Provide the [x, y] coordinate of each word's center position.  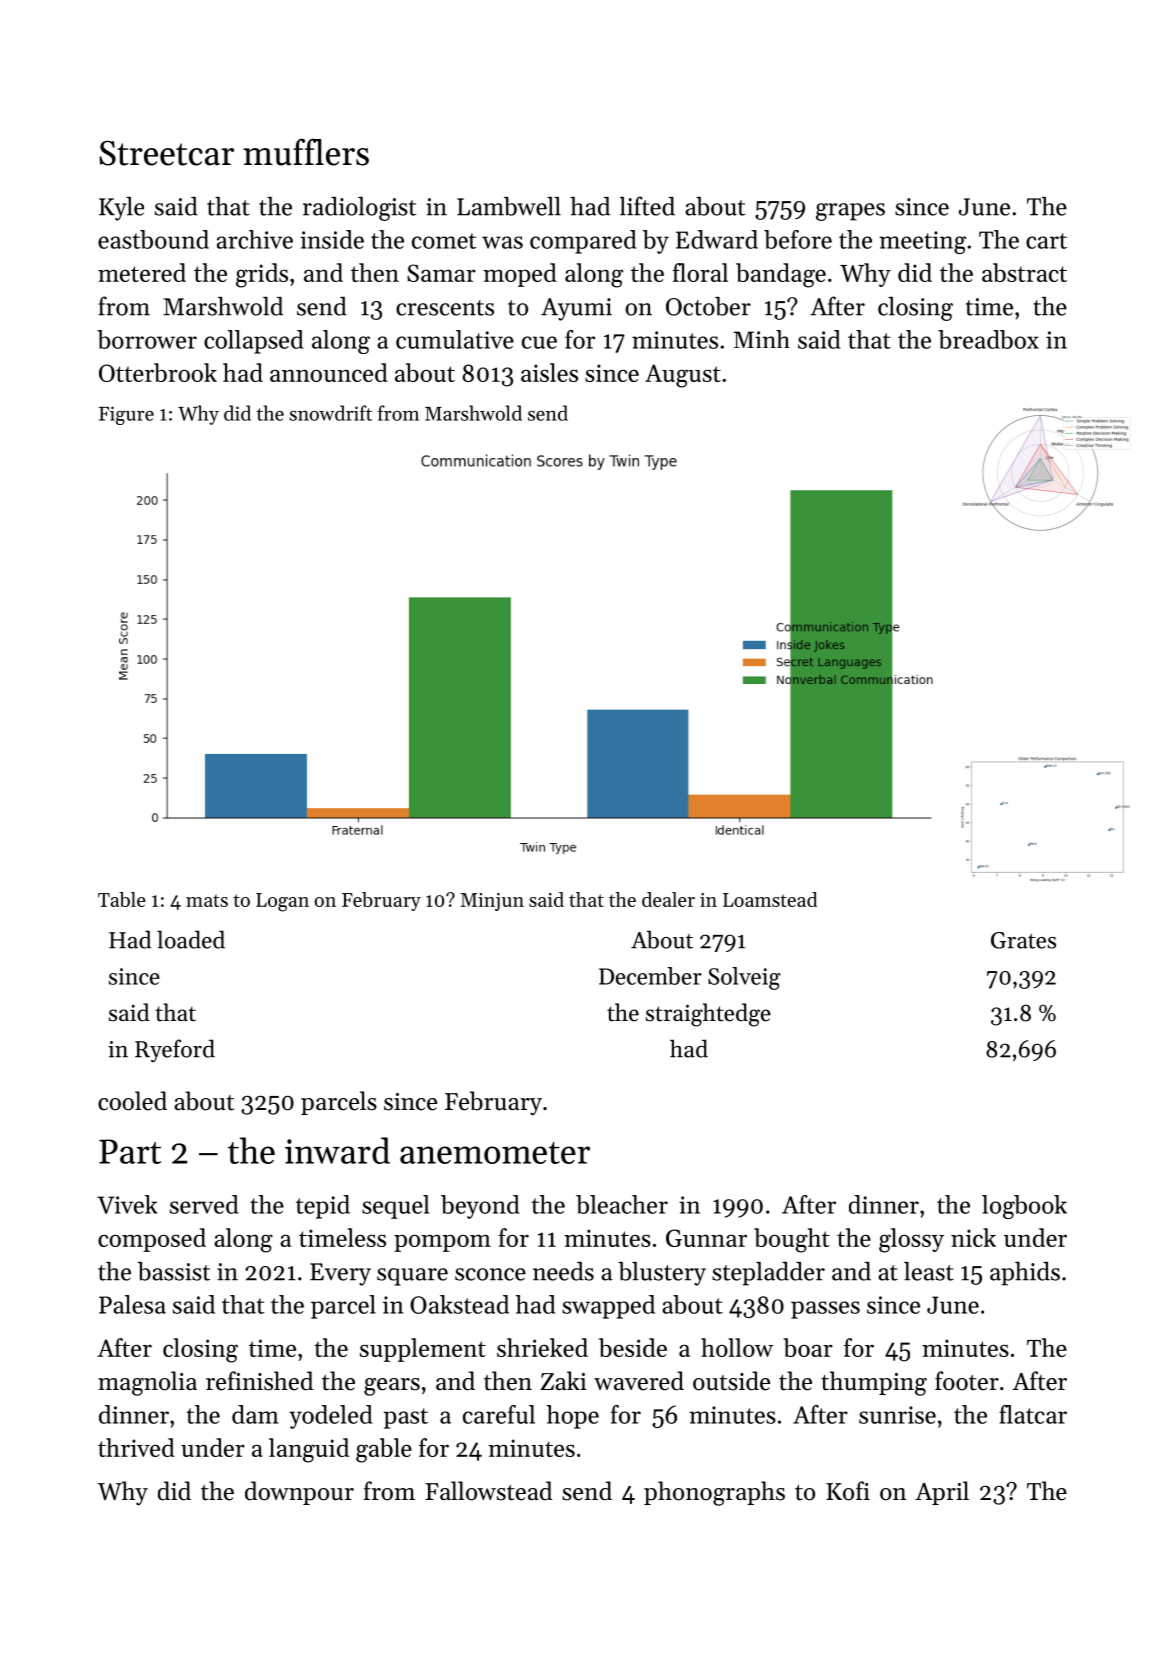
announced [329, 372]
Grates [1023, 940]
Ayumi [576, 309]
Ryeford [175, 1050]
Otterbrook [158, 372]
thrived [136, 1447]
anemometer [495, 1153]
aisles [549, 372]
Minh [761, 339]
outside [731, 1381]
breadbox [988, 339]
